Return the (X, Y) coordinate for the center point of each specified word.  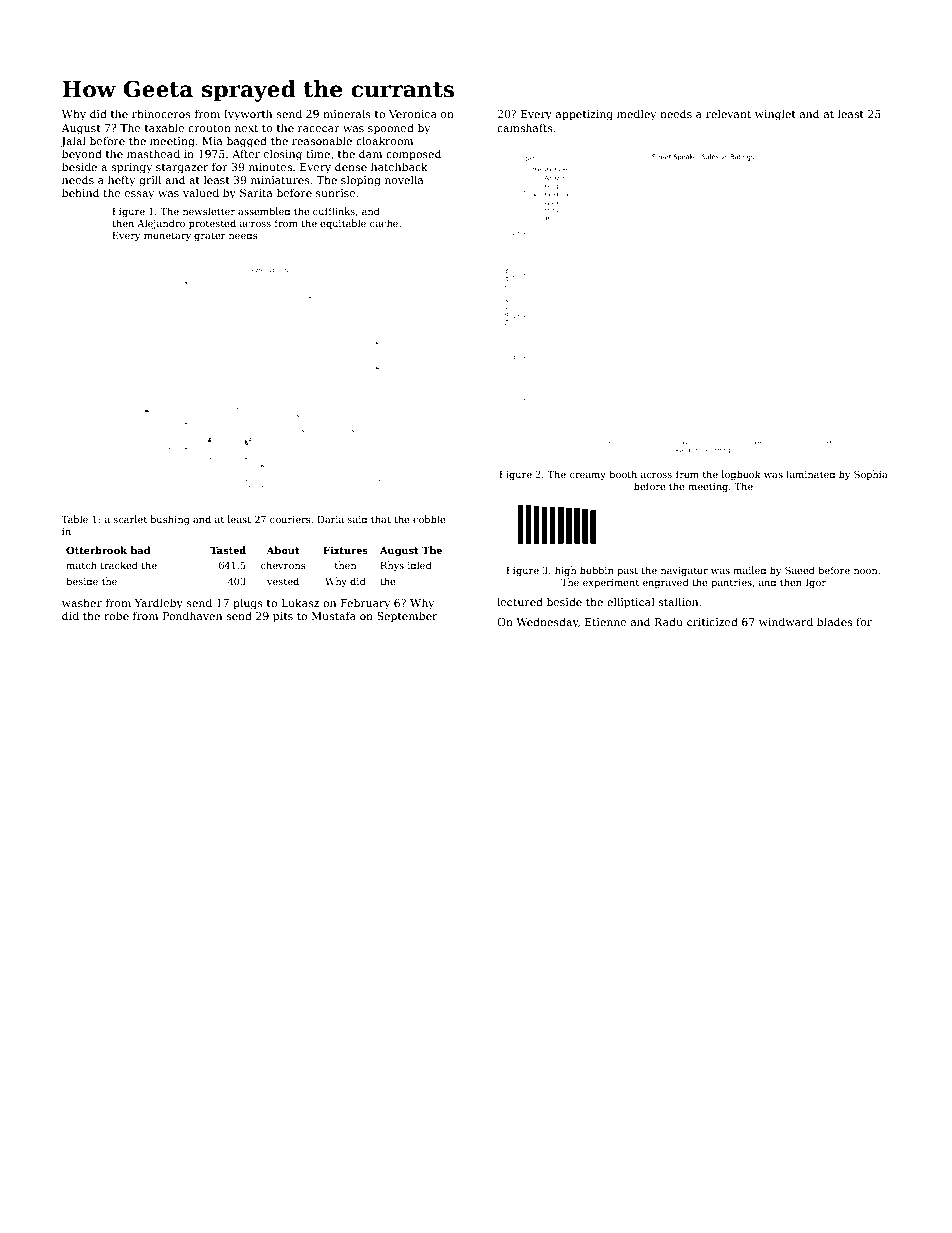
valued (201, 192)
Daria (331, 519)
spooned (391, 128)
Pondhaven (192, 615)
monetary (167, 236)
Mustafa (333, 615)
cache (384, 223)
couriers (290, 519)
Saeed (800, 570)
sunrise (336, 193)
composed (413, 155)
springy (132, 168)
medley (637, 115)
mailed (749, 570)
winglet (775, 115)
